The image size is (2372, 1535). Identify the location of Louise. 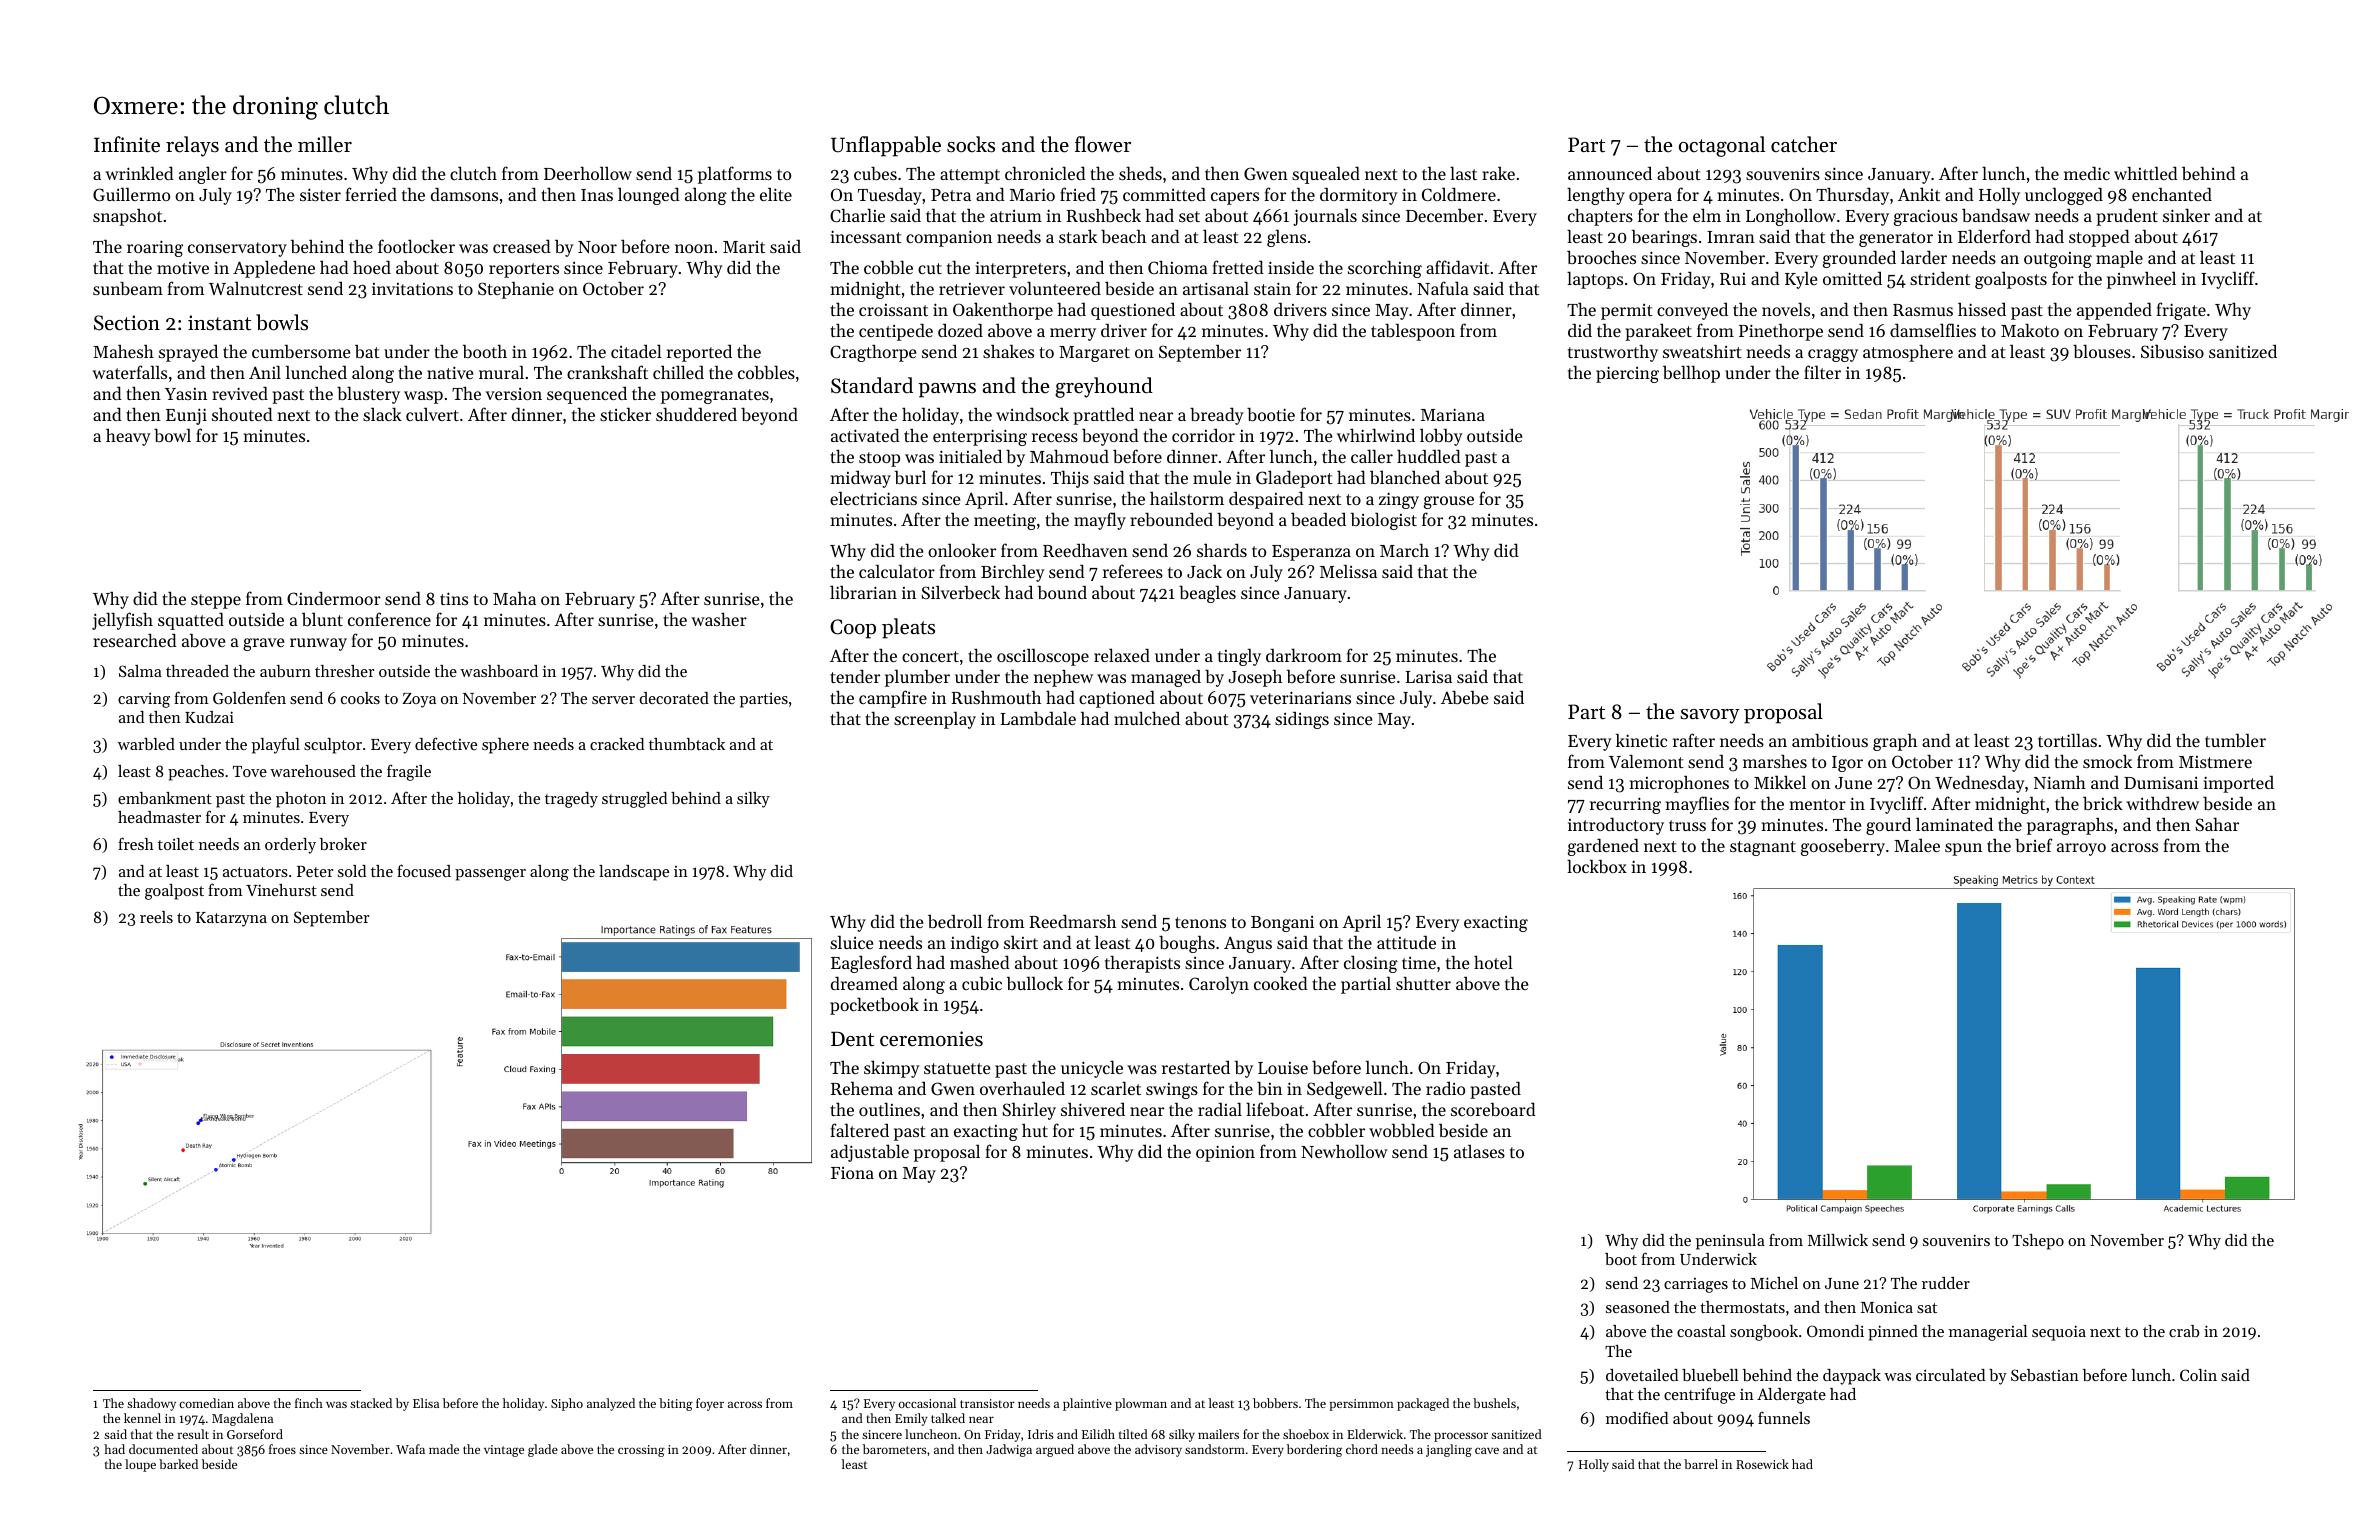
(1283, 1068).
